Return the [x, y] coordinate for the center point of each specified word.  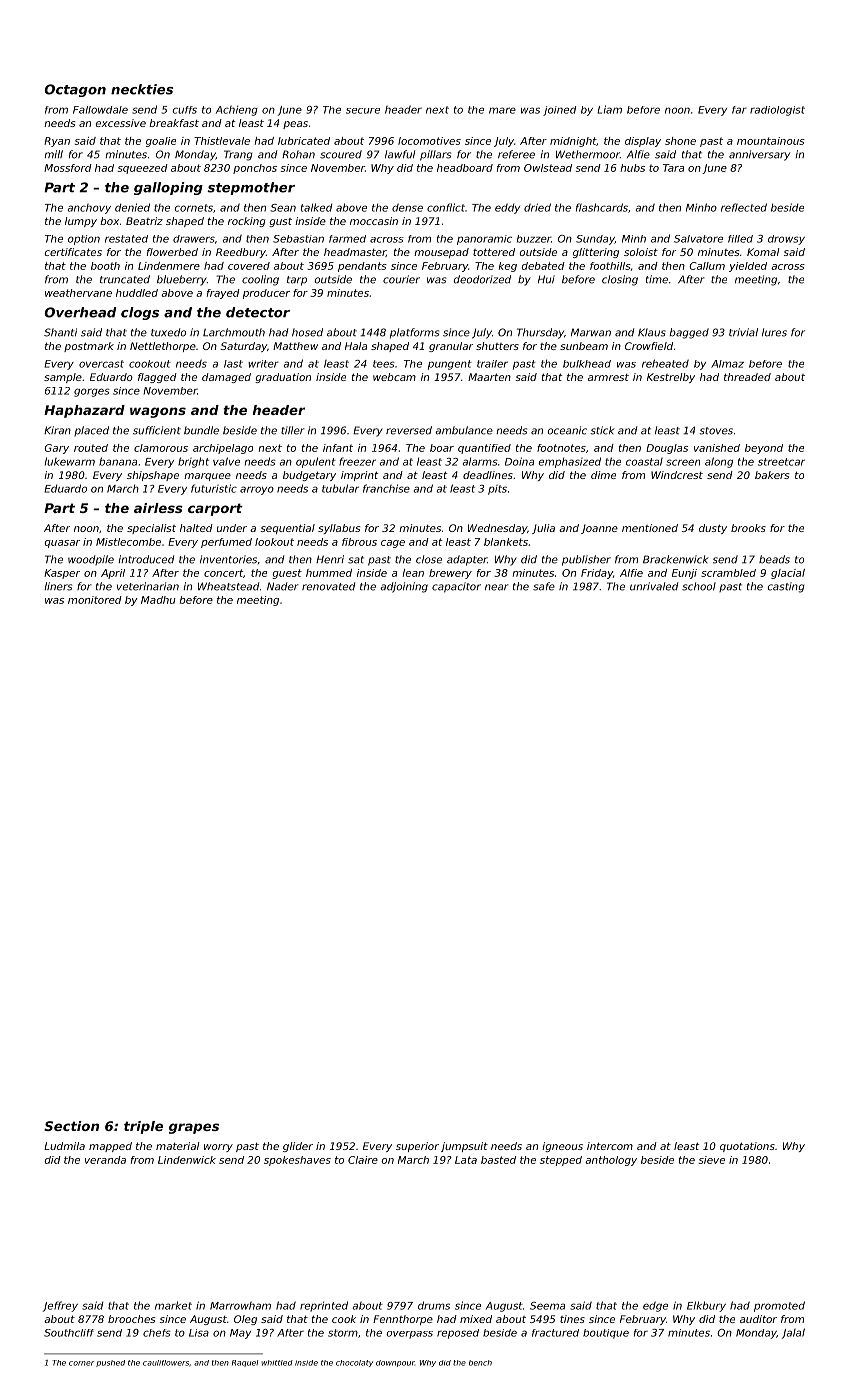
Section [71, 1126]
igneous [562, 1147]
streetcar [781, 462]
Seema [547, 1306]
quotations [747, 1147]
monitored [95, 600]
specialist [151, 529]
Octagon [75, 90]
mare [502, 110]
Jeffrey [60, 1306]
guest [287, 574]
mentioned [650, 528]
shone [680, 141]
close [429, 559]
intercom [610, 1146]
